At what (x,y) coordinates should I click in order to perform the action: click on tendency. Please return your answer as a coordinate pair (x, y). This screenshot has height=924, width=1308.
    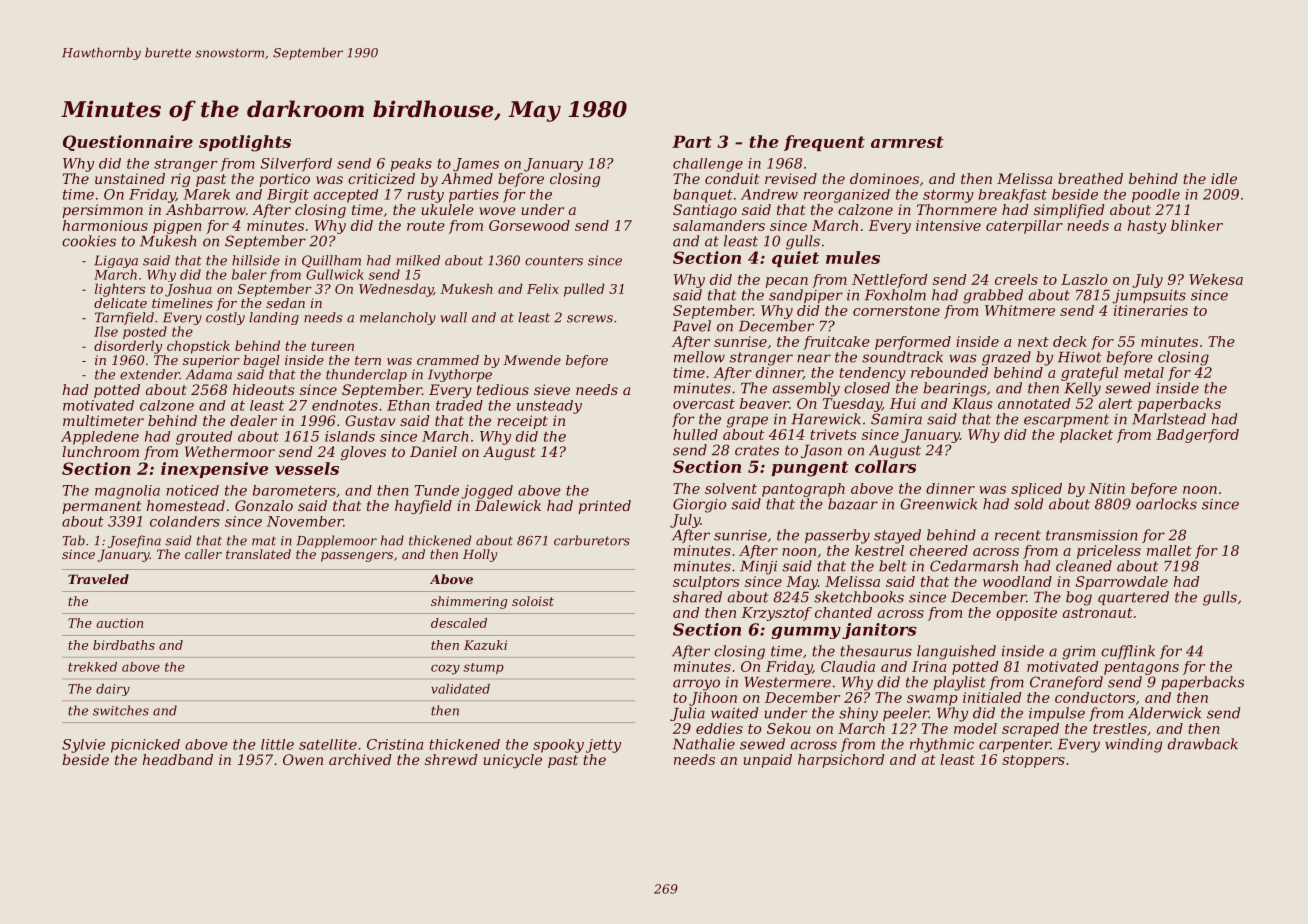
    Looking at the image, I should click on (872, 374).
